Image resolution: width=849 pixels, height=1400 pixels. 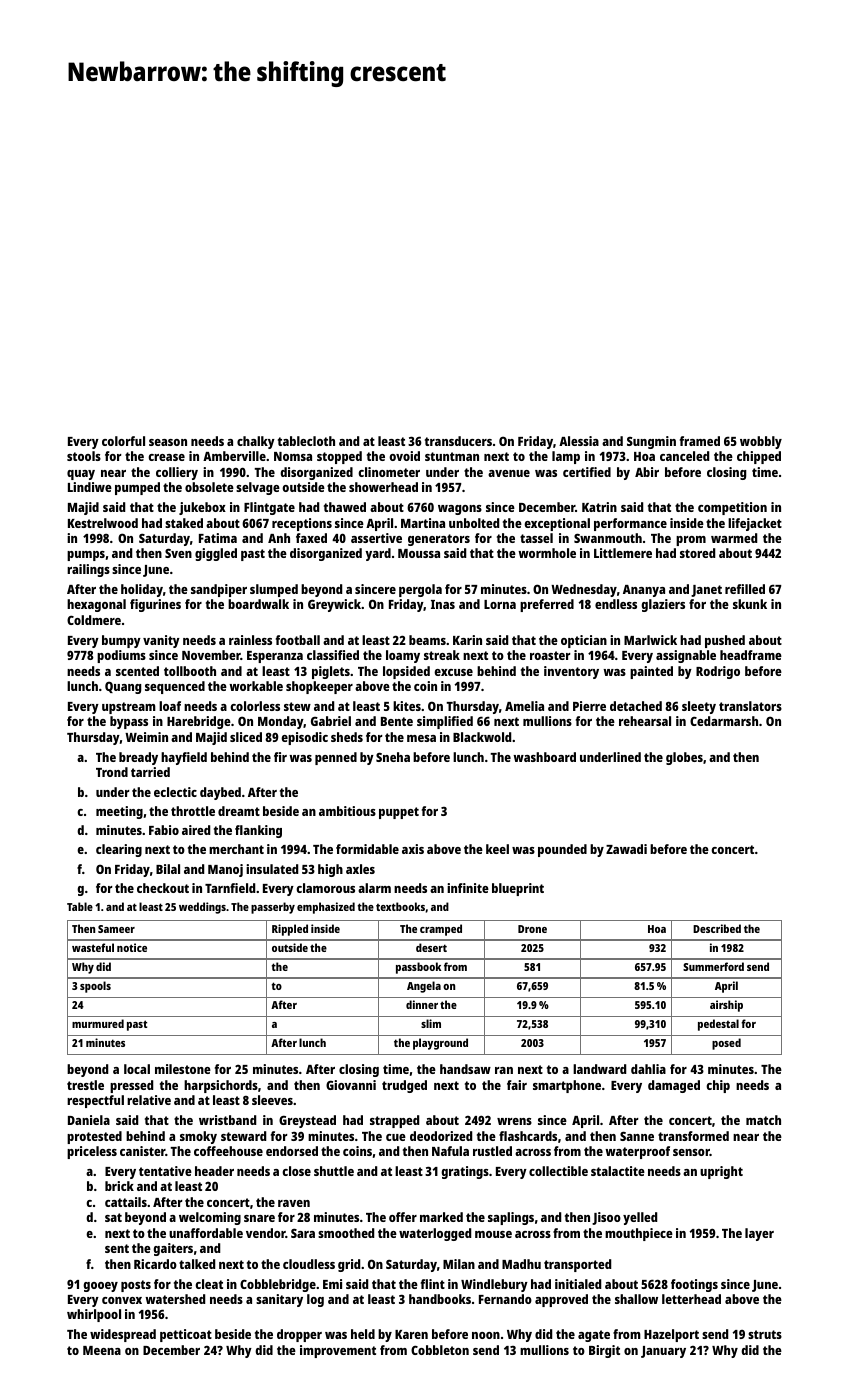 What do you see at coordinates (89, 1120) in the screenshot?
I see `Daniela` at bounding box center [89, 1120].
